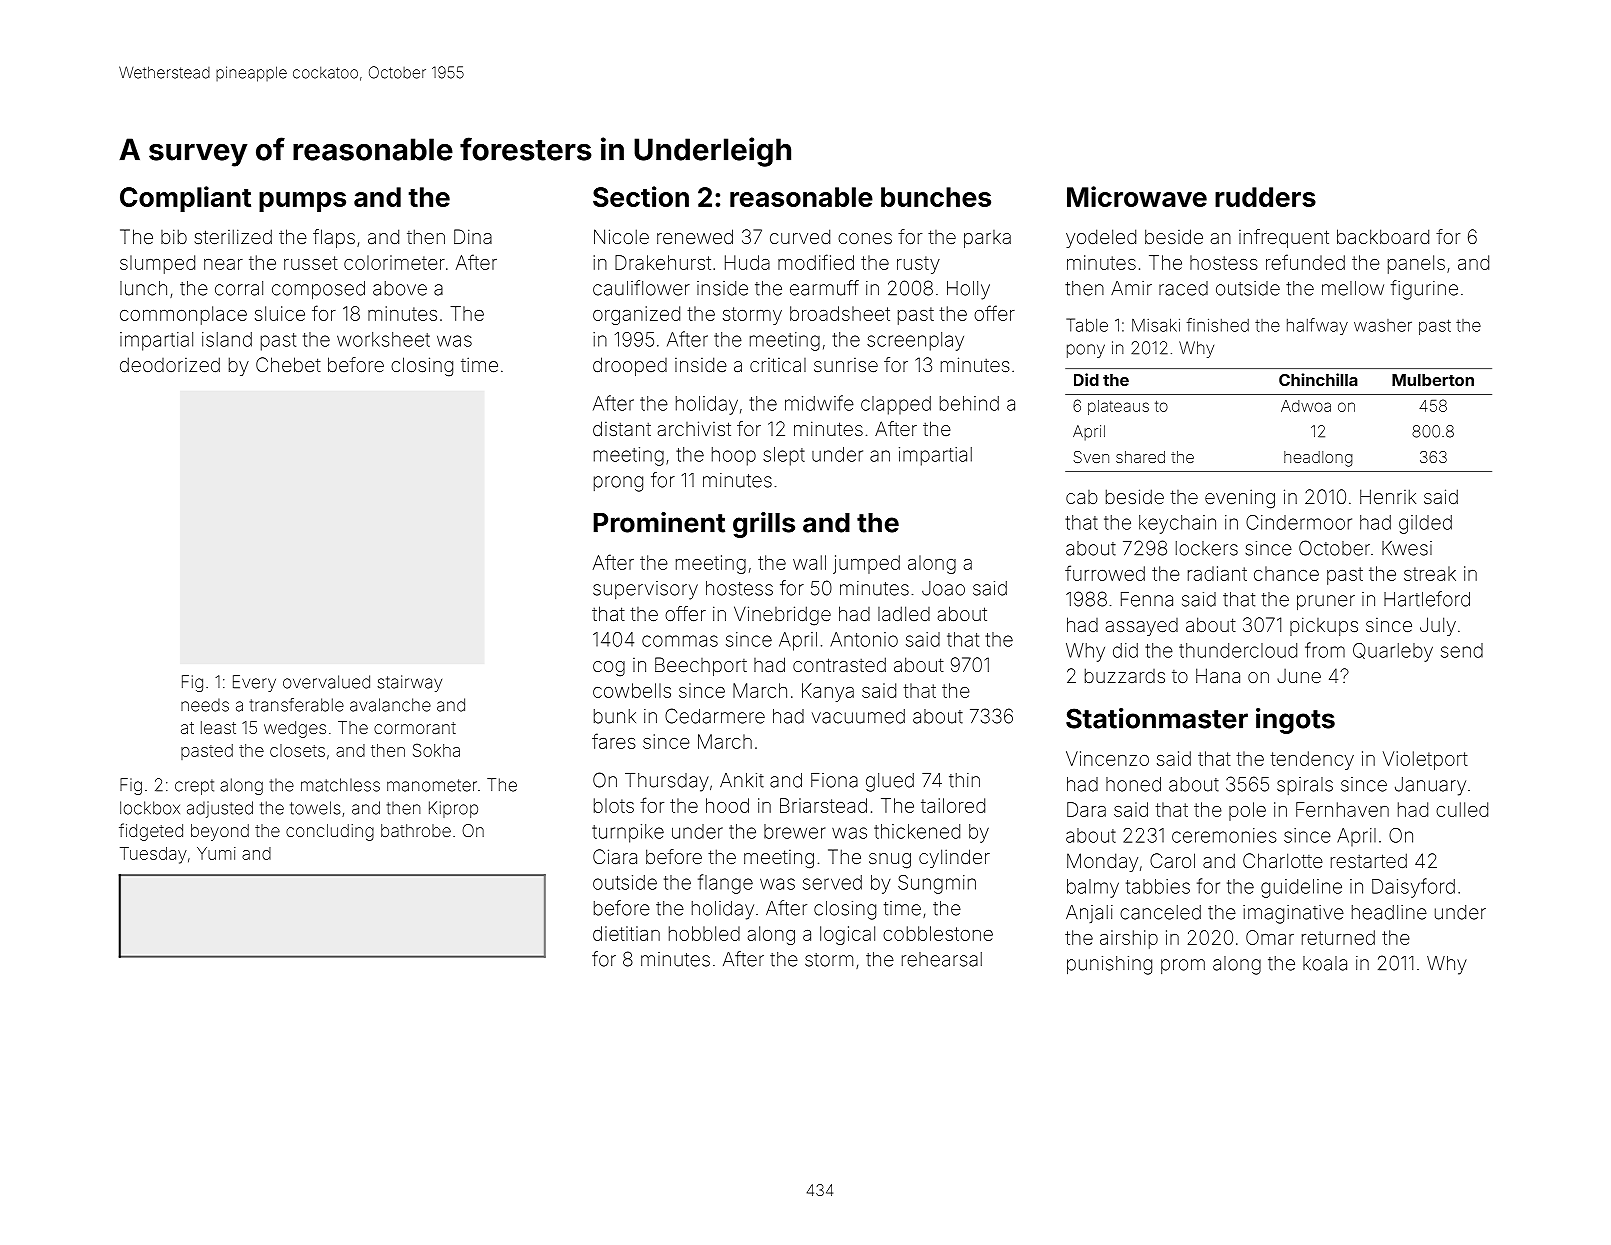  What do you see at coordinates (618, 484) in the screenshot?
I see `prong` at bounding box center [618, 484].
